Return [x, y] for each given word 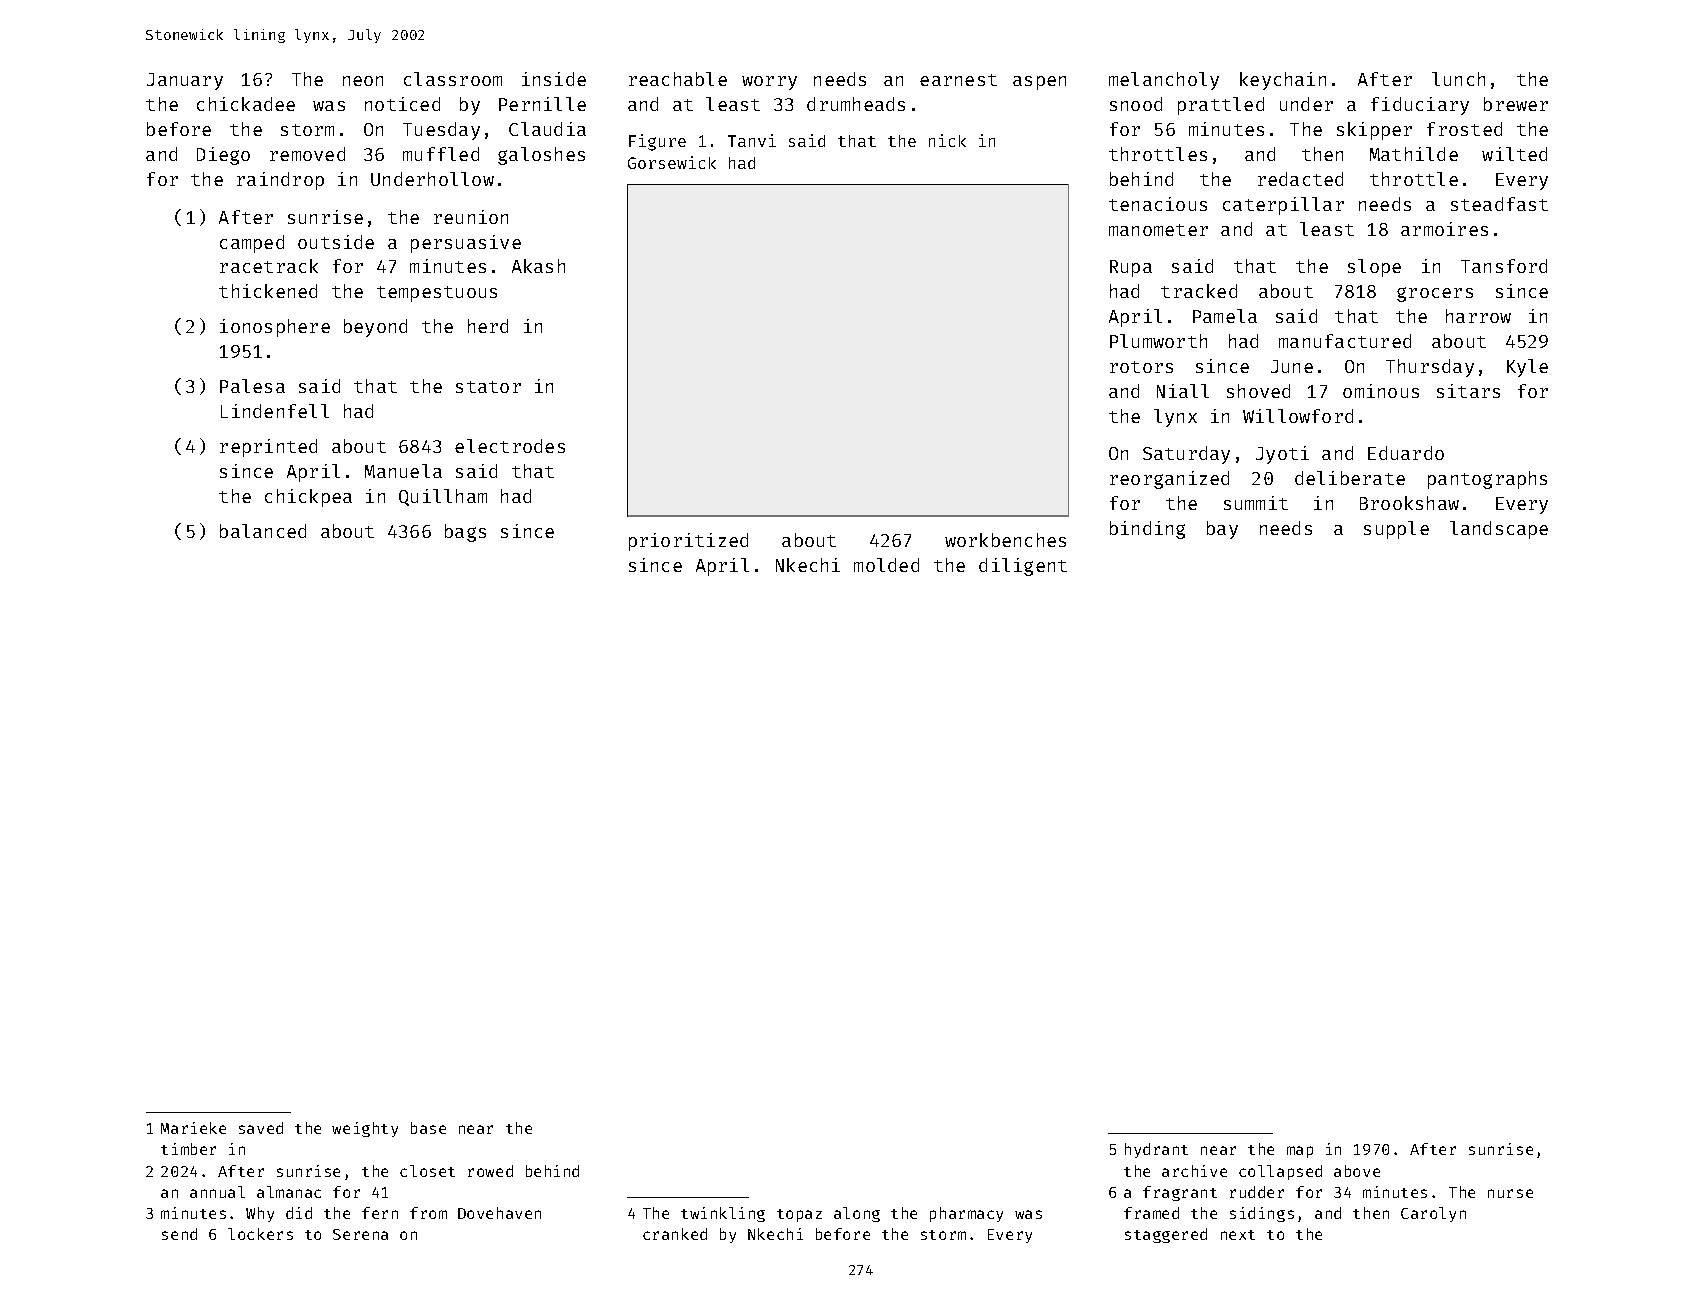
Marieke [193, 1128]
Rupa [1131, 268]
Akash [538, 266]
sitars [1468, 391]
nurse [1510, 1193]
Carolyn [1433, 1214]
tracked [1199, 291]
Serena [360, 1234]
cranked [675, 1234]
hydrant [1156, 1150]
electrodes [510, 446]
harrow [1478, 316]
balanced [263, 531]
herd [488, 326]
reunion [471, 217]
